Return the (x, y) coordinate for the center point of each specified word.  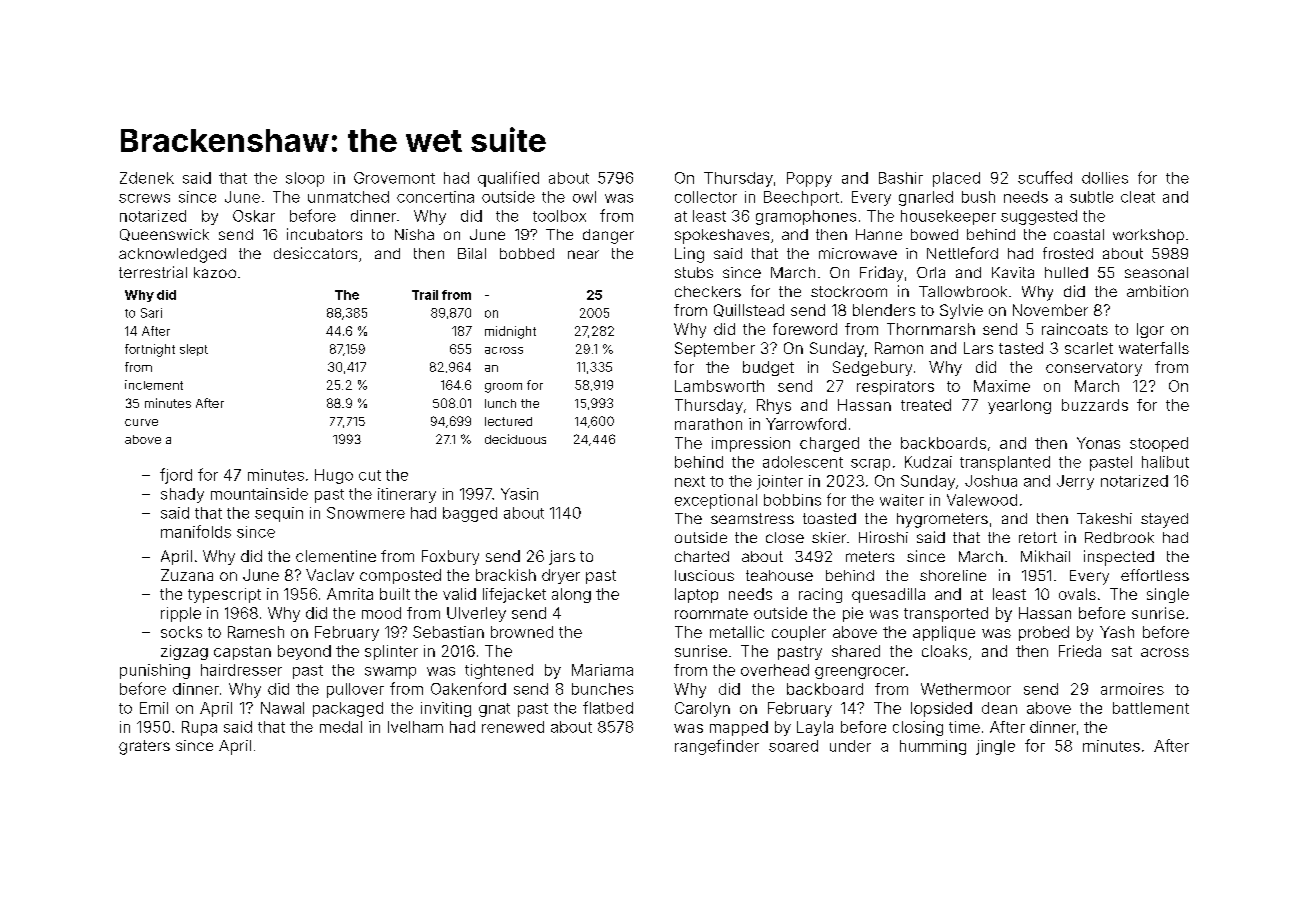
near (583, 254)
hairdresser (241, 670)
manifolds (196, 531)
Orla (931, 272)
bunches (602, 689)
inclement (154, 385)
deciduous (515, 439)
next (690, 481)
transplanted (1005, 463)
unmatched (348, 197)
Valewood (982, 500)
